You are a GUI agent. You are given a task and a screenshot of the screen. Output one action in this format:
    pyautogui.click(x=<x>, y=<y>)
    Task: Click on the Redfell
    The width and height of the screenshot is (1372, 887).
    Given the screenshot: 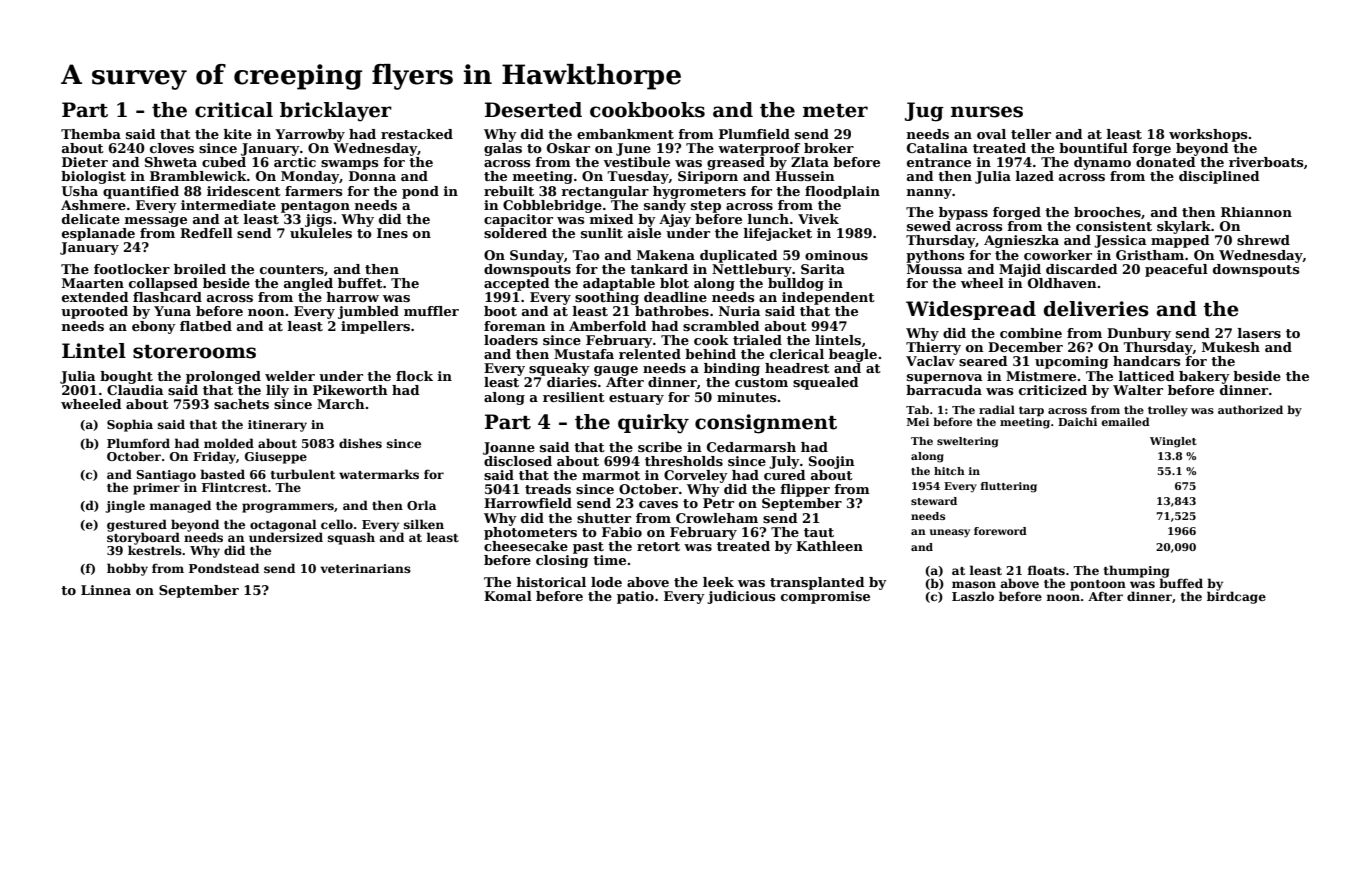 What is the action you would take?
    pyautogui.click(x=206, y=233)
